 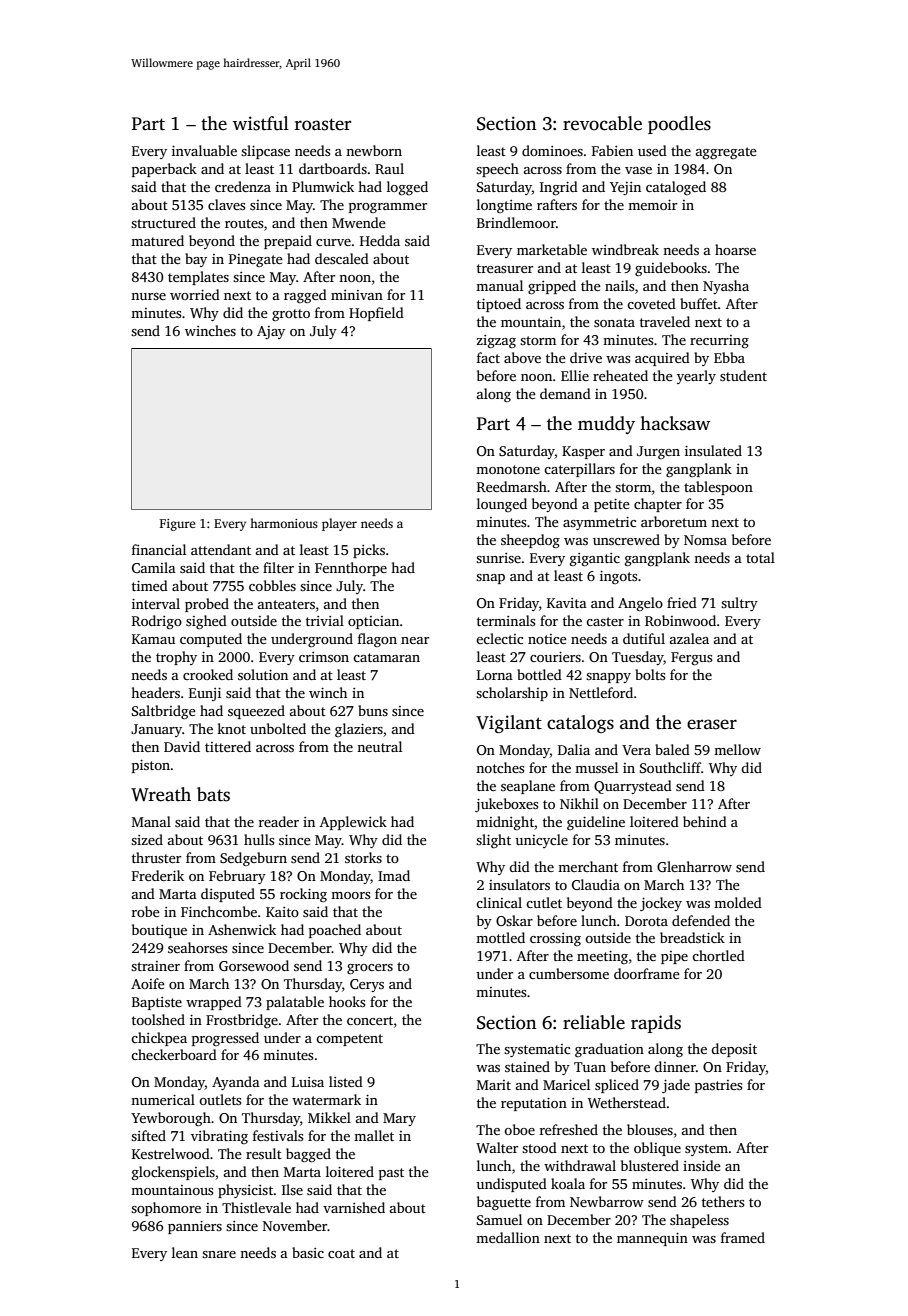 What do you see at coordinates (679, 125) in the screenshot?
I see `poodles` at bounding box center [679, 125].
